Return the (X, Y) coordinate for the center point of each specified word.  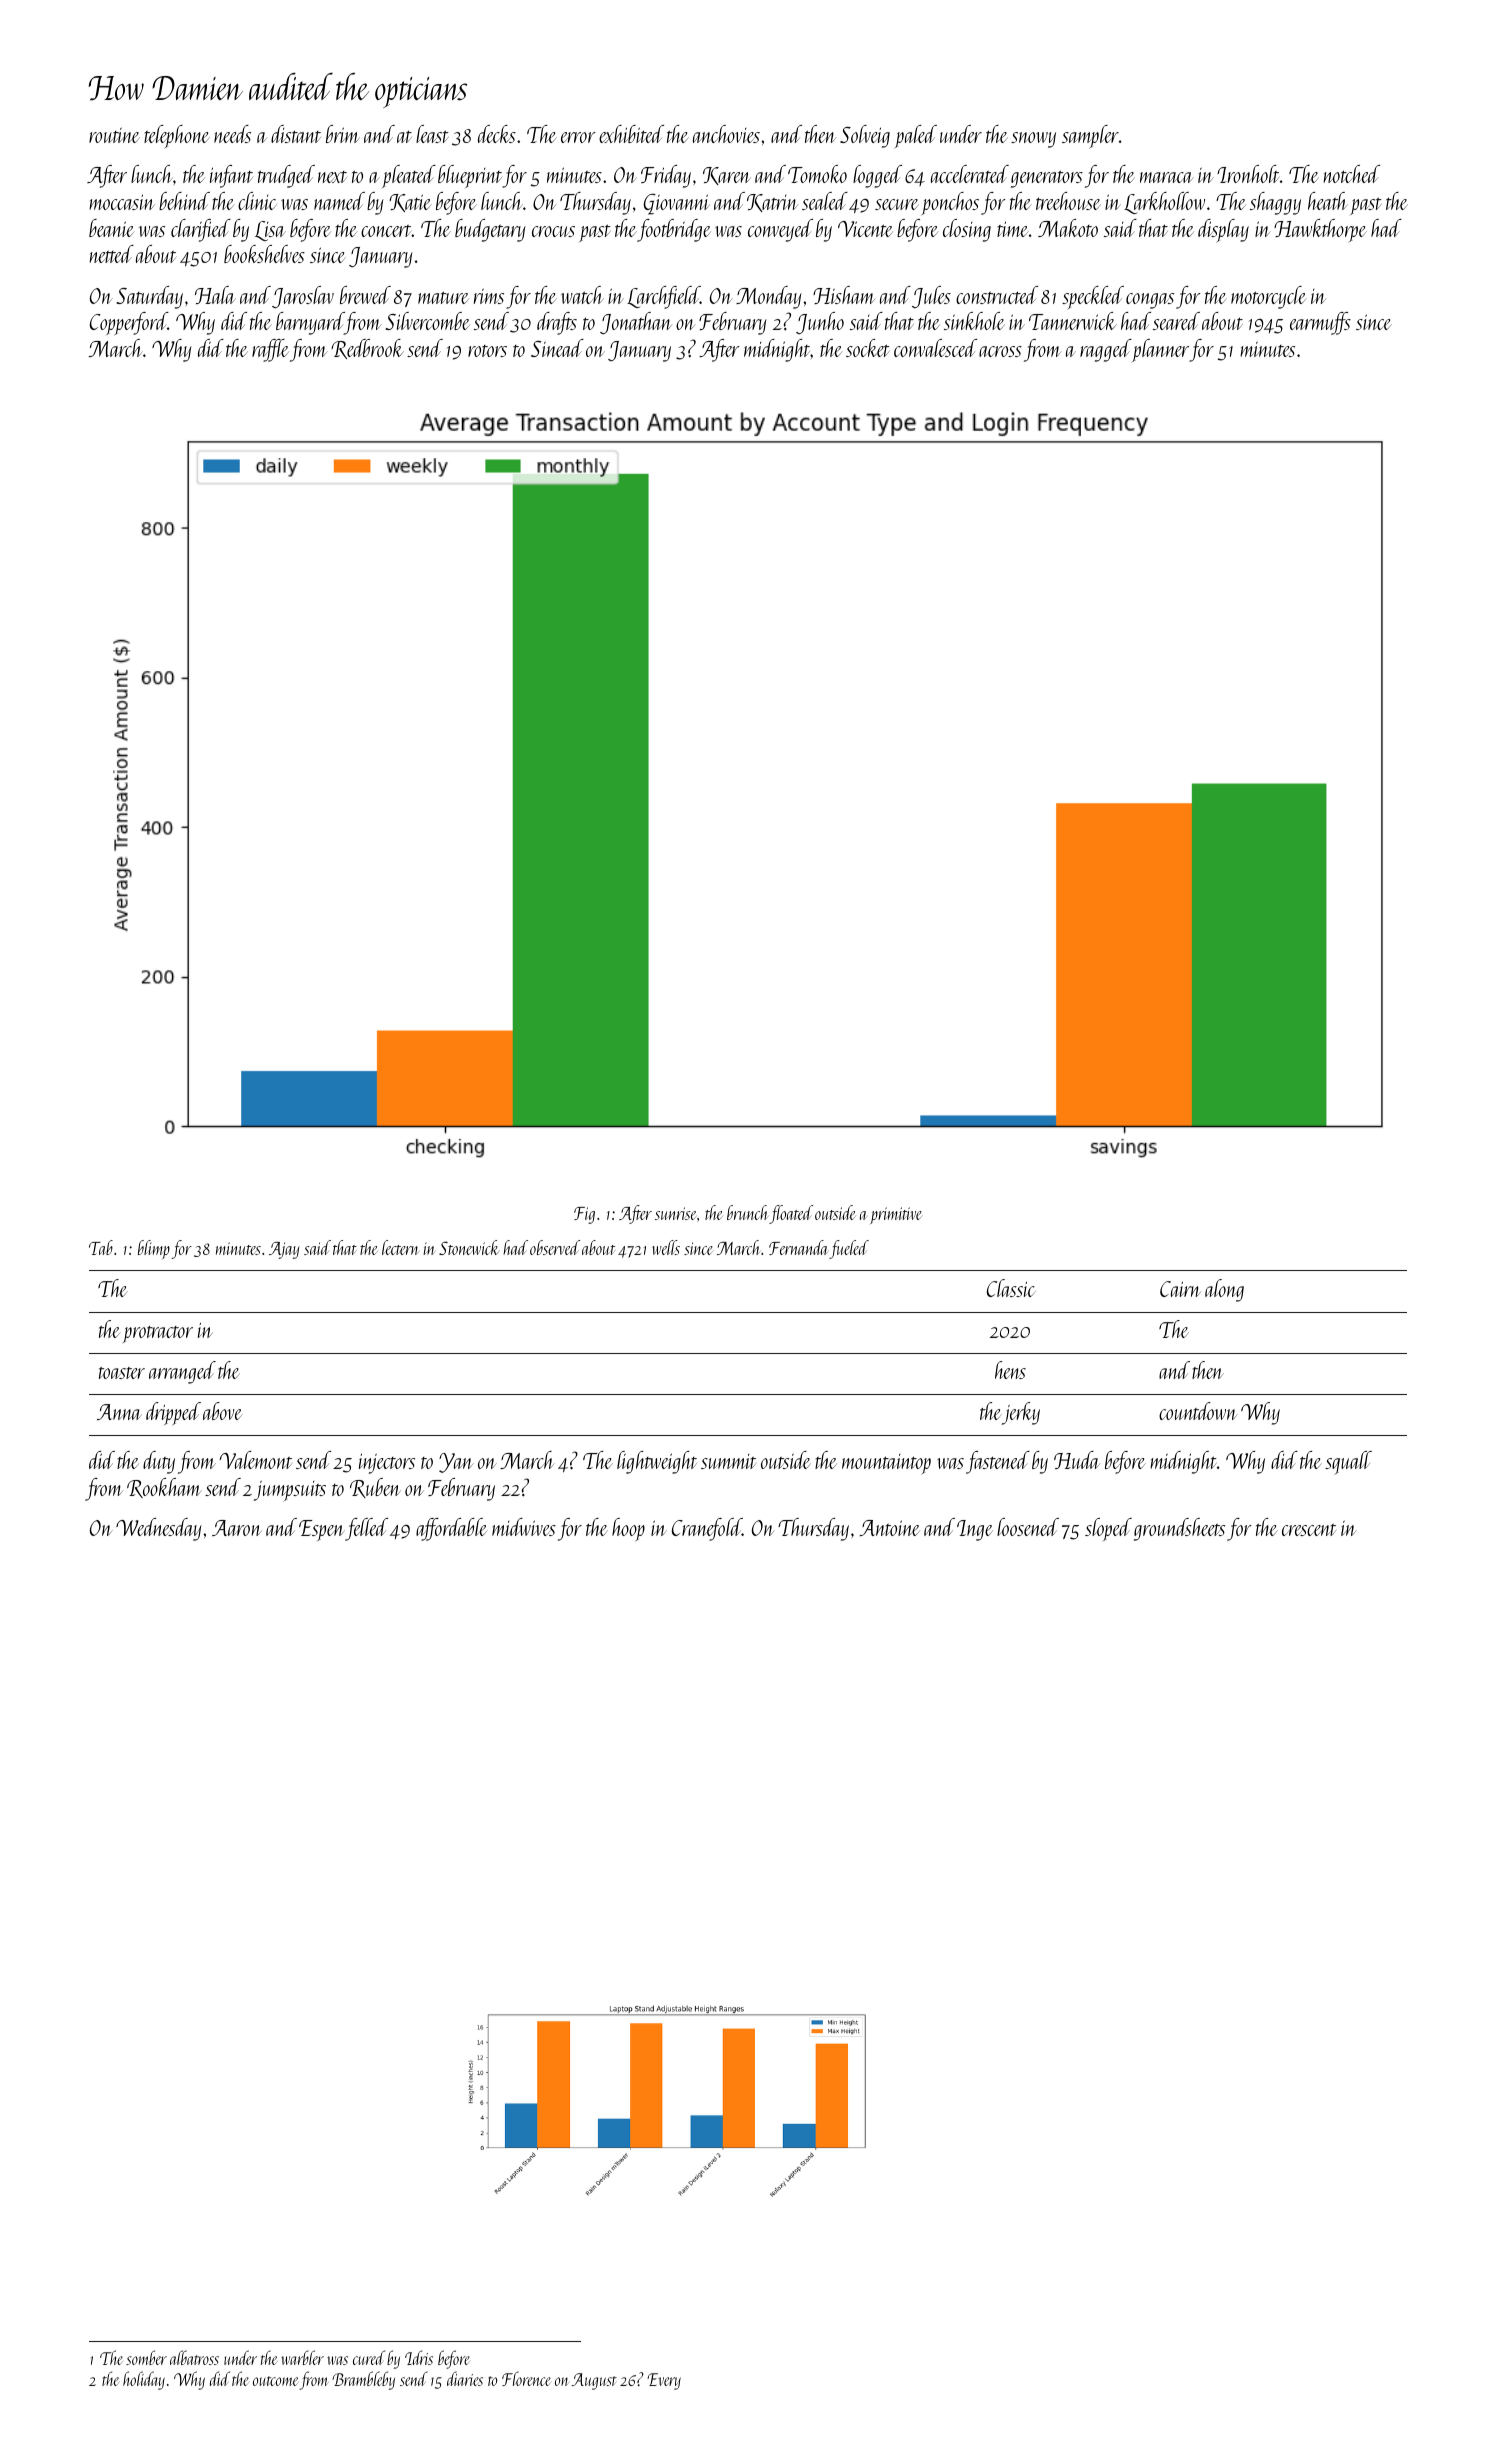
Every (664, 2381)
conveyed (780, 230)
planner (1160, 350)
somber (146, 2357)
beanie (111, 228)
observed (555, 1247)
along (1224, 1290)
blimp (154, 1249)
